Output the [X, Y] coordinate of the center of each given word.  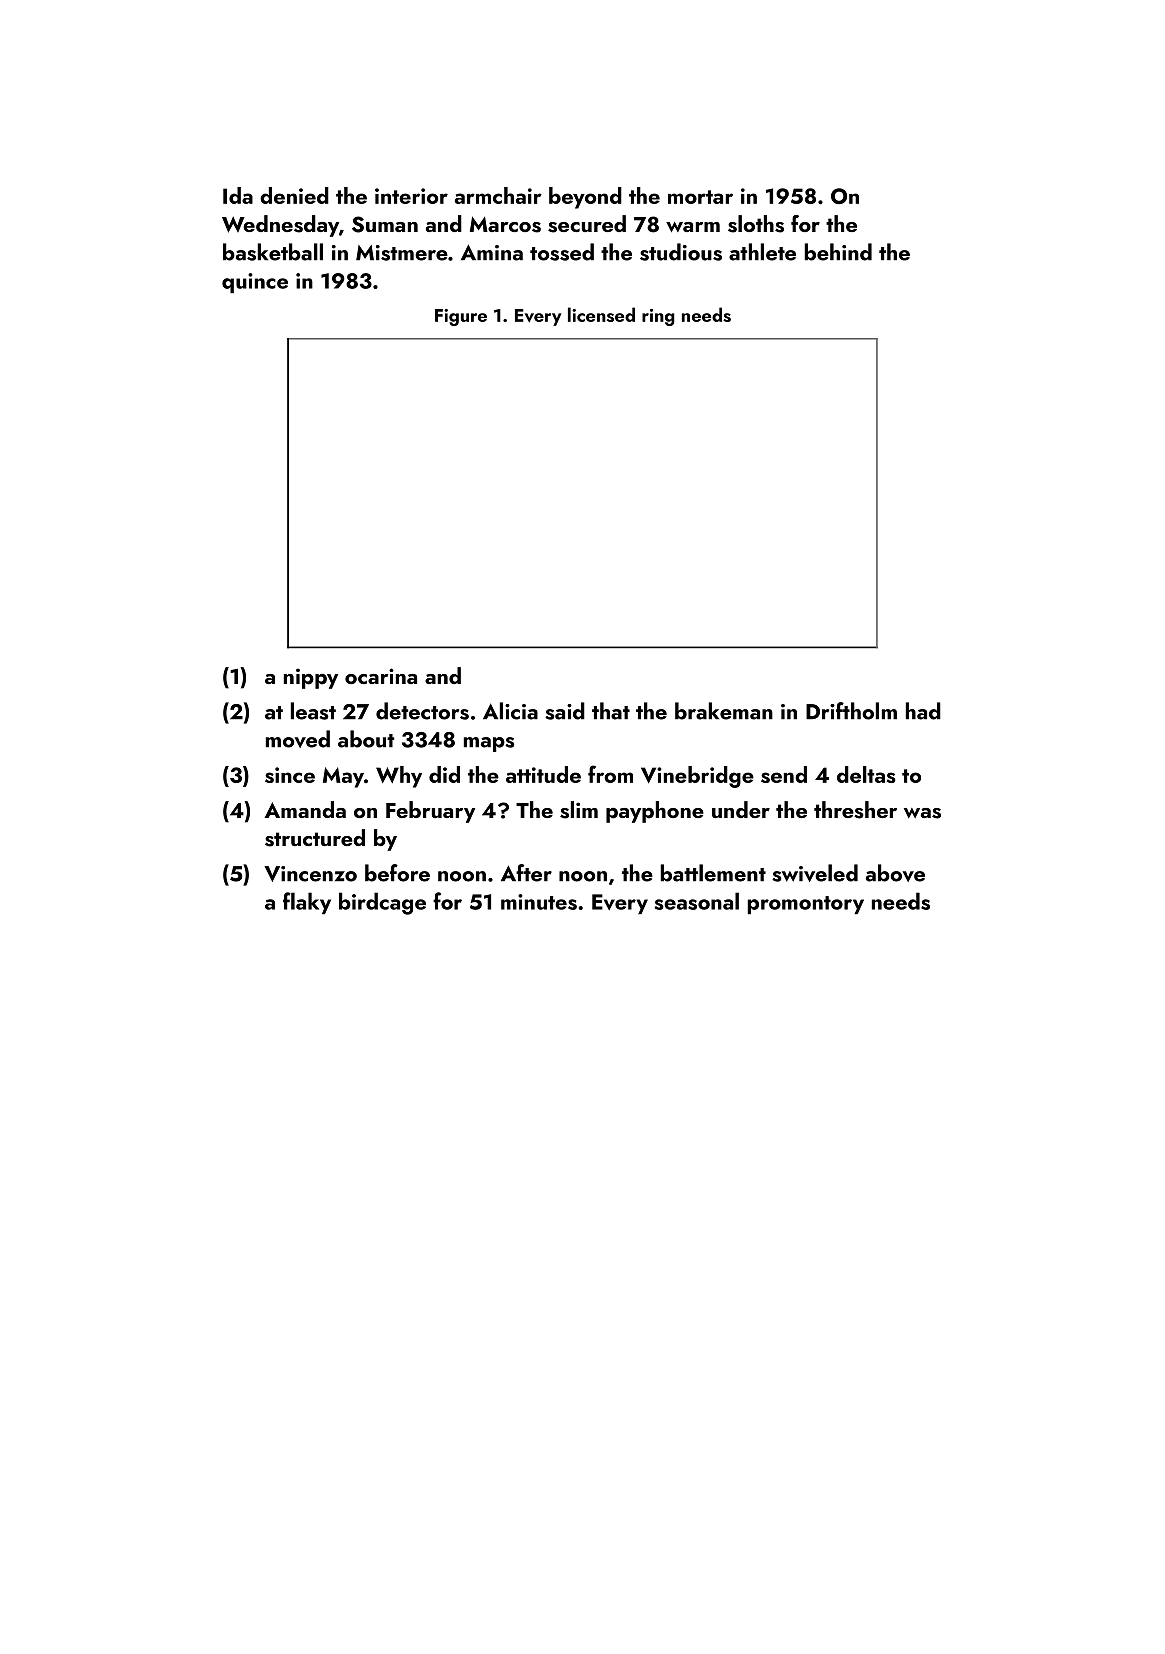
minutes [539, 902]
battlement [713, 873]
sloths [756, 224]
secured [587, 224]
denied [294, 195]
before [397, 873]
